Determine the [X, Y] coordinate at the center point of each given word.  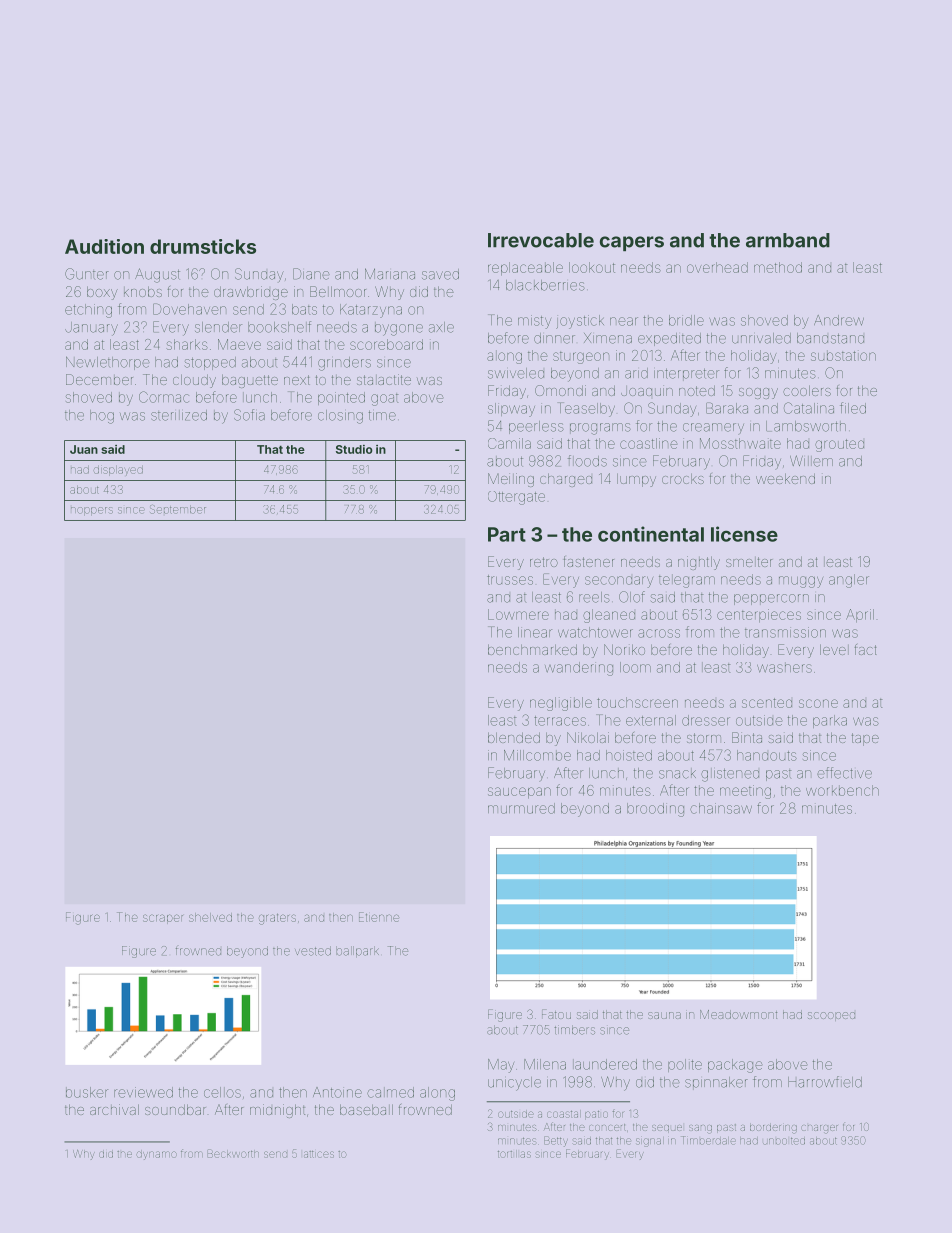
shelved [210, 917]
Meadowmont [738, 1014]
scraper [163, 919]
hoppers [92, 511]
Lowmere [518, 614]
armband [788, 240]
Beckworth [233, 1153]
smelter [749, 562]
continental [651, 534]
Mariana [390, 274]
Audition [104, 246]
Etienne [379, 917]
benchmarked [532, 649]
